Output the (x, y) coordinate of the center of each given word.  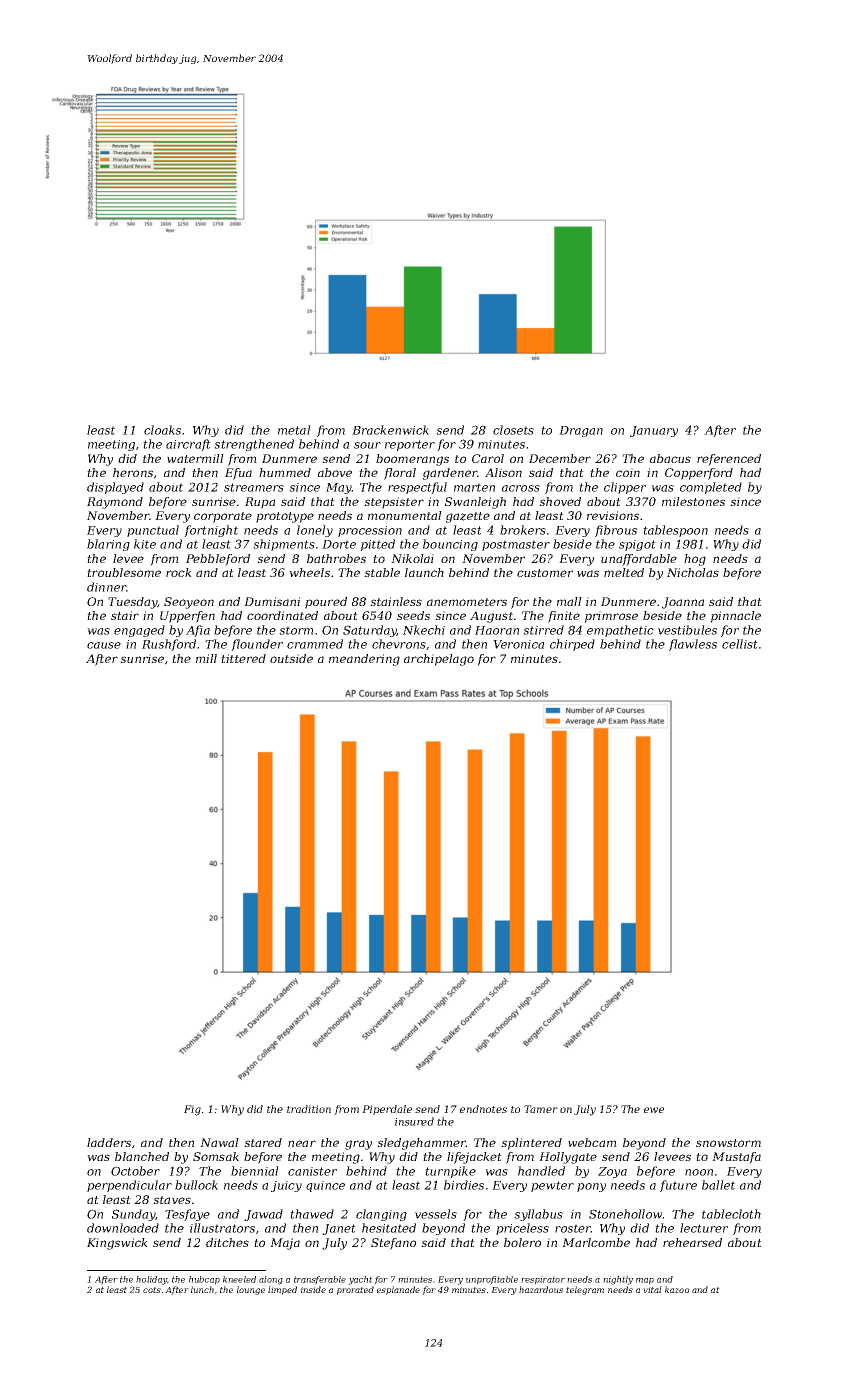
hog (695, 560)
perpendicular (129, 1186)
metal (294, 430)
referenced (729, 460)
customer (545, 573)
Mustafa (736, 1158)
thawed (312, 1214)
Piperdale (387, 1110)
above (335, 472)
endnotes (483, 1109)
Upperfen (187, 617)
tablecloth (731, 1214)
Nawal (219, 1142)
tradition (309, 1109)
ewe (654, 1110)
